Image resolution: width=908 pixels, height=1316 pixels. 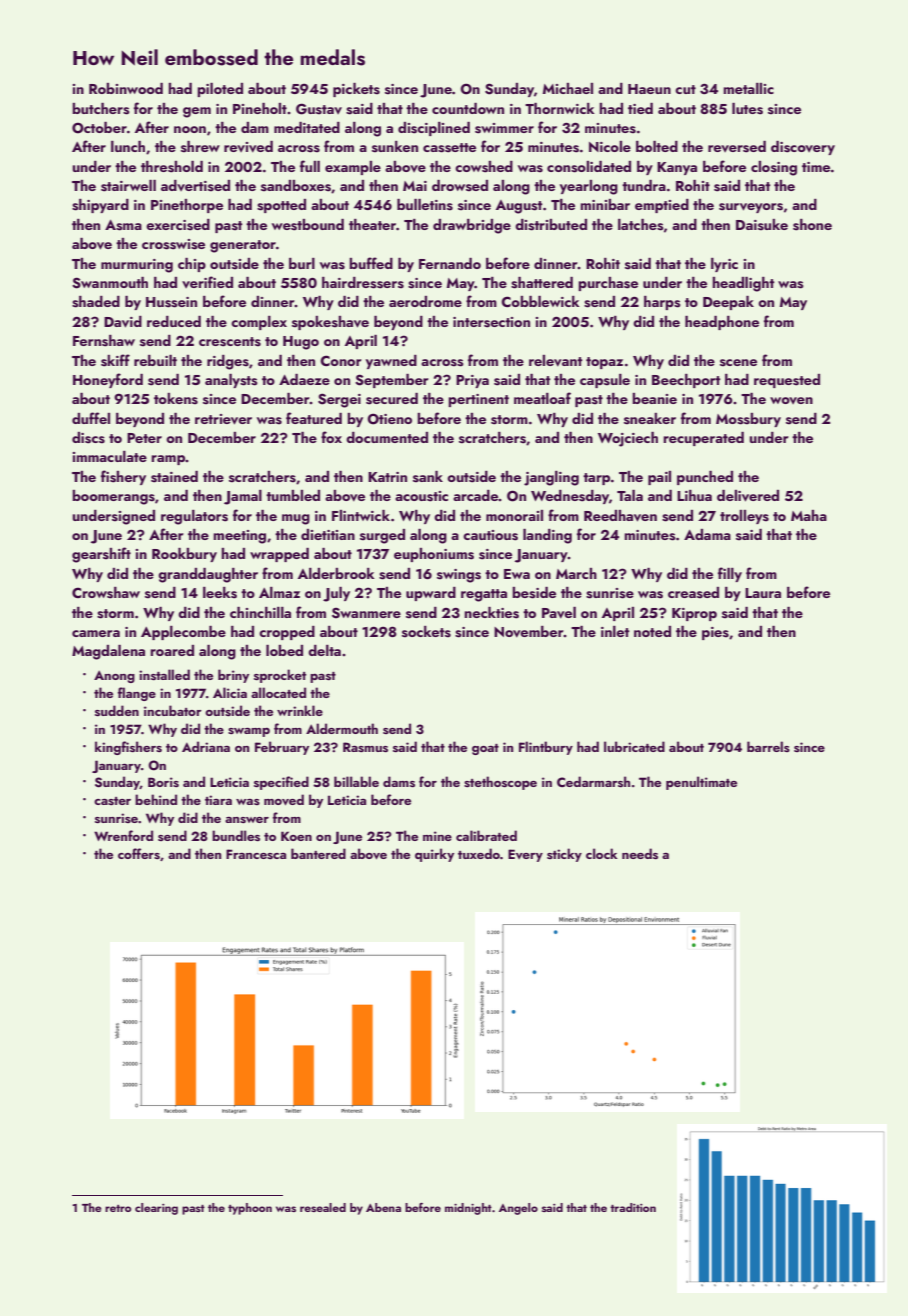 I want to click on allocated, so click(x=278, y=692).
